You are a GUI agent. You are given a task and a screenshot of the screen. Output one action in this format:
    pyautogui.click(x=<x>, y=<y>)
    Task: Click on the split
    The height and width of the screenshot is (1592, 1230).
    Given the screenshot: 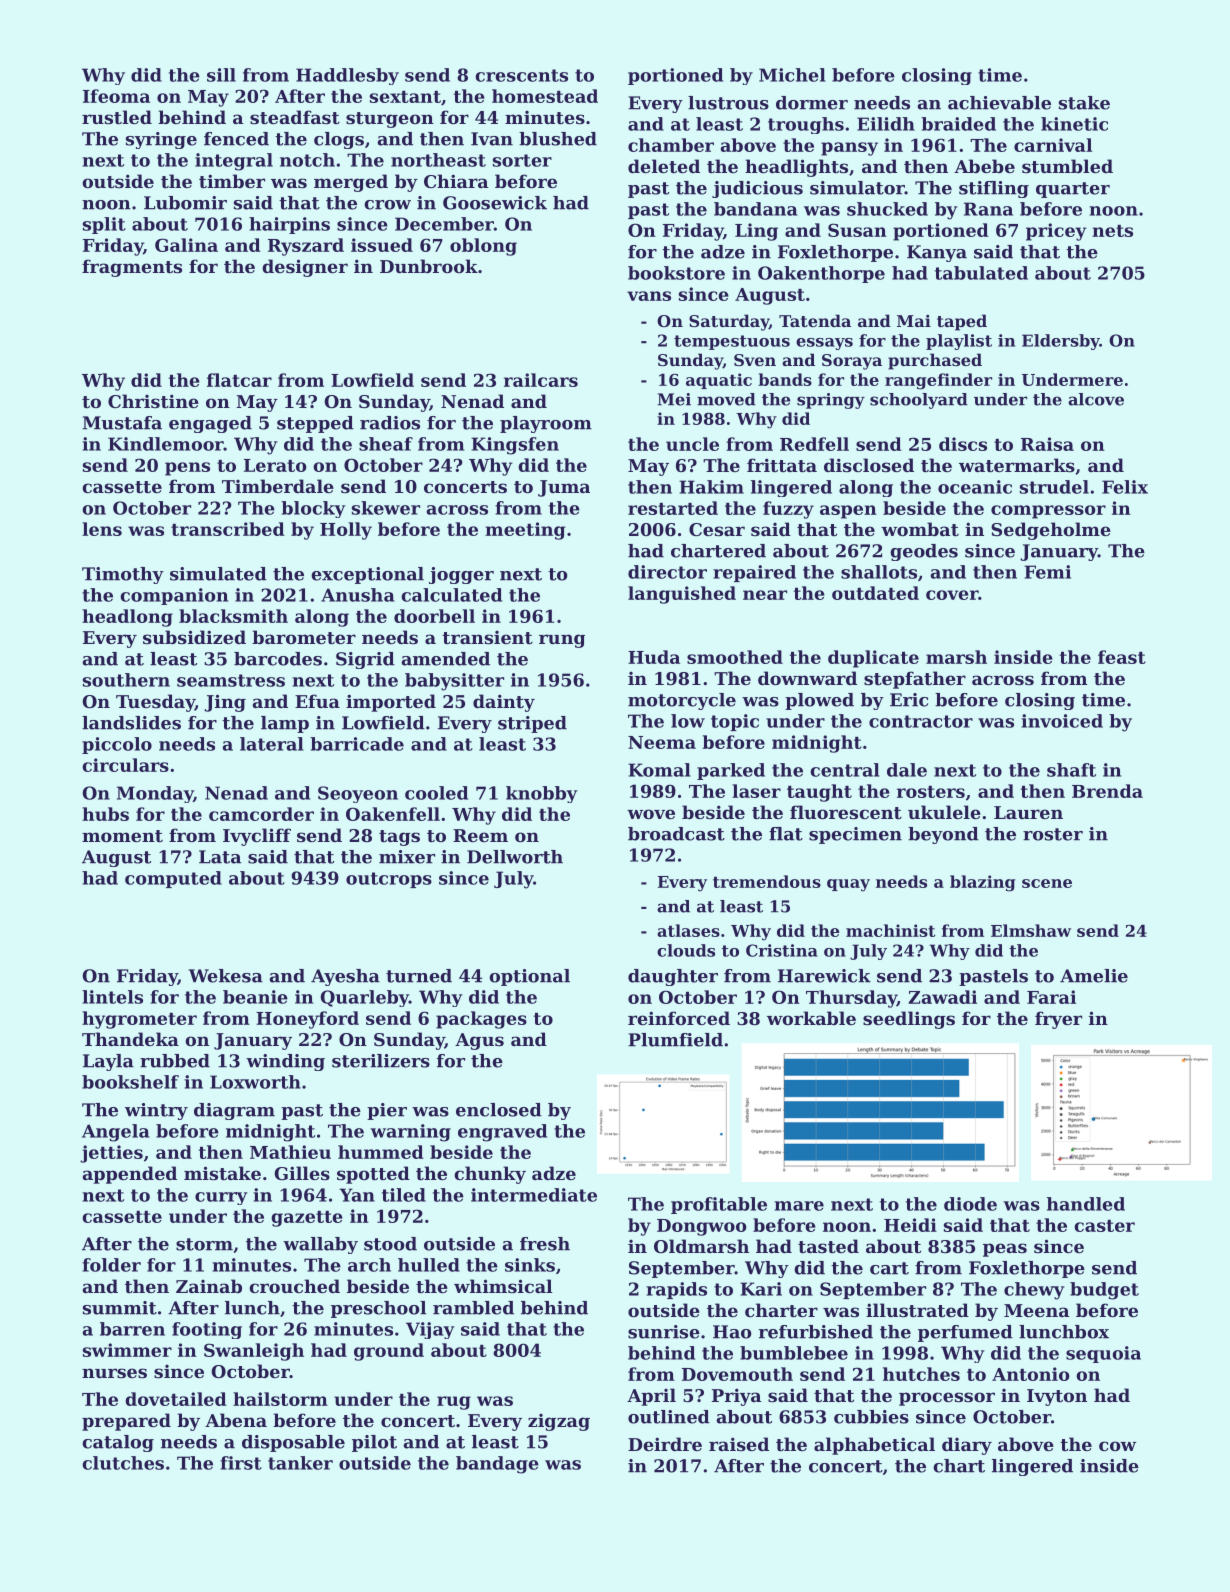 What is the action you would take?
    pyautogui.click(x=104, y=225)
